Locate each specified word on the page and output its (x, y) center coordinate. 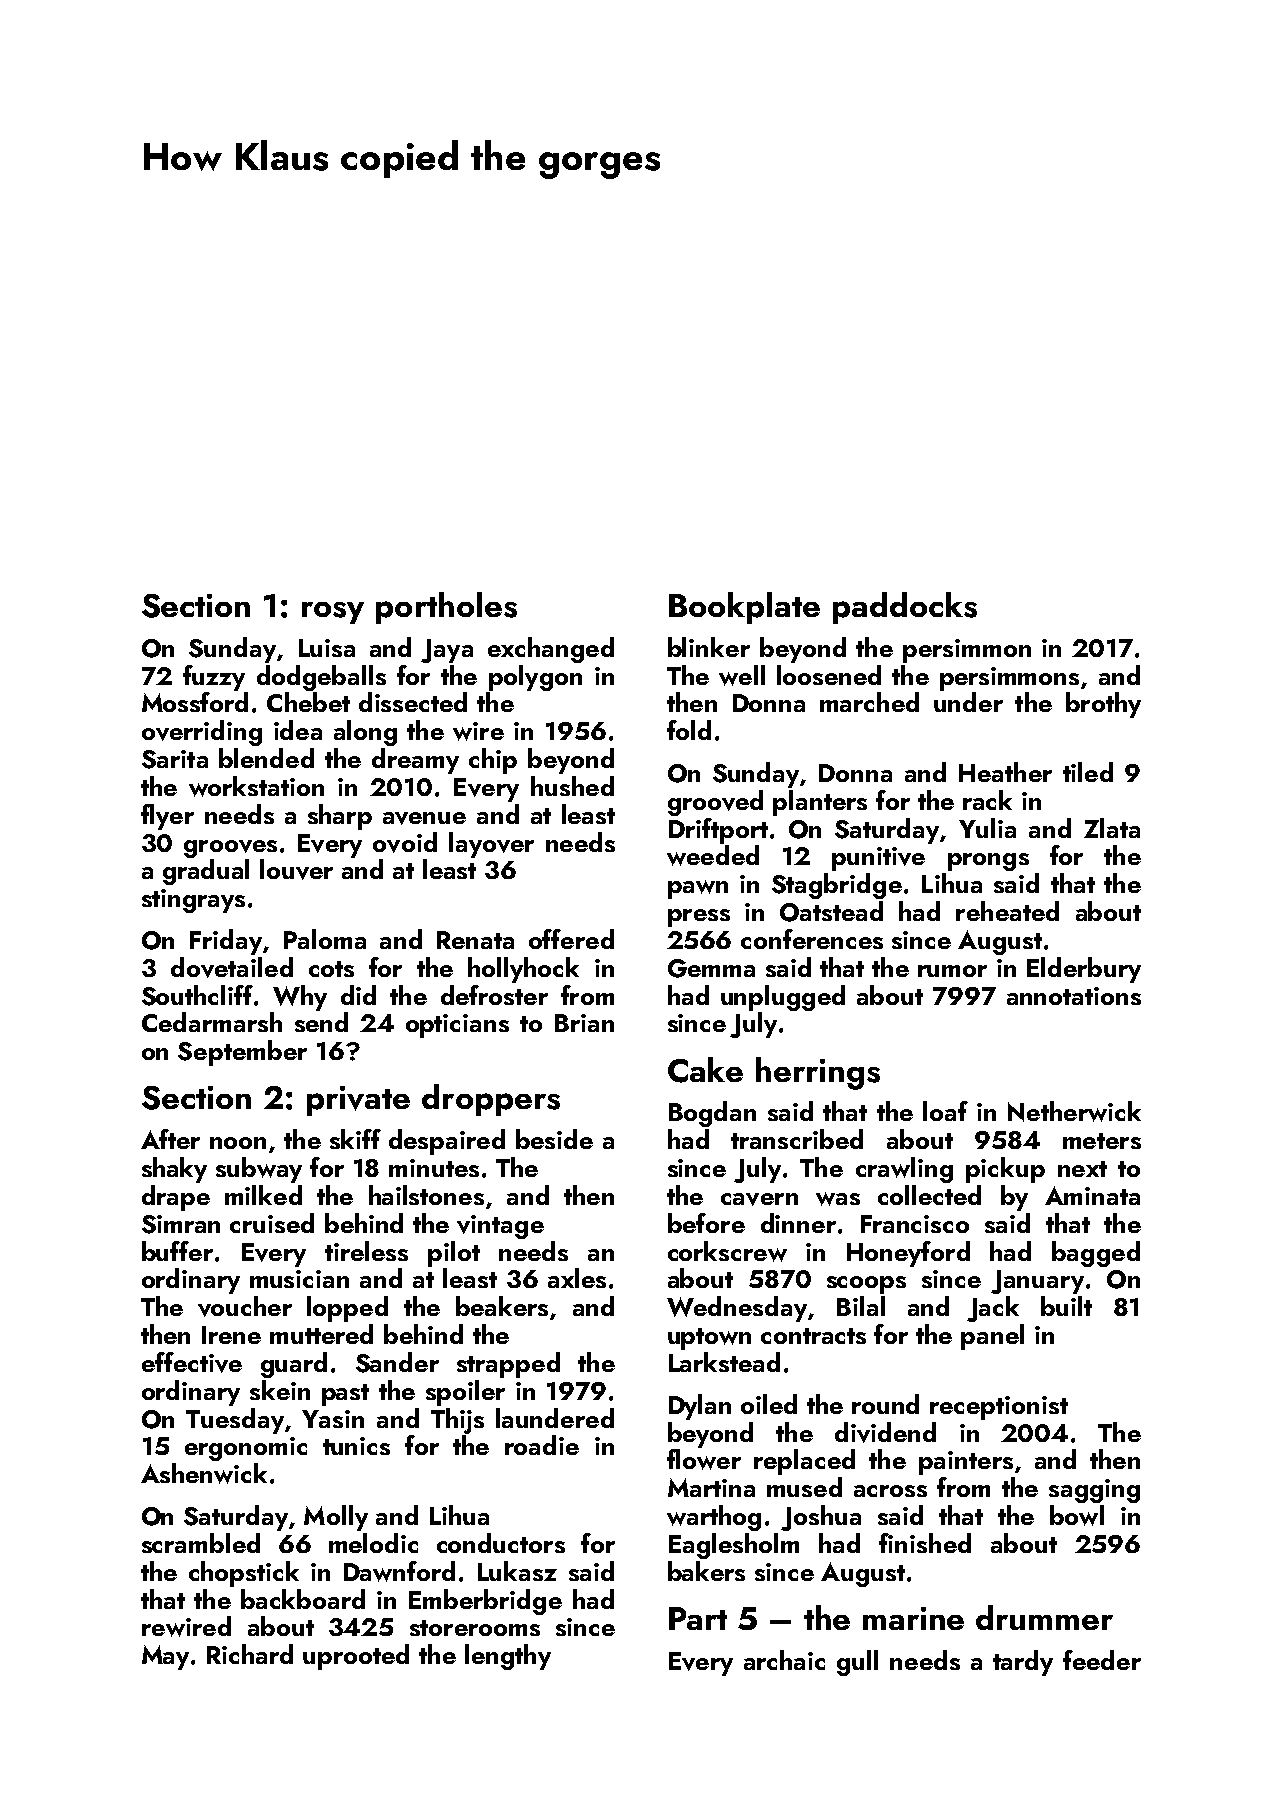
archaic (784, 1660)
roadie (542, 1445)
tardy (1023, 1663)
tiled (1088, 772)
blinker (709, 647)
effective (192, 1362)
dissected (413, 702)
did (358, 995)
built (1066, 1306)
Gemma (711, 968)
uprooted (356, 1657)
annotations (1074, 996)
